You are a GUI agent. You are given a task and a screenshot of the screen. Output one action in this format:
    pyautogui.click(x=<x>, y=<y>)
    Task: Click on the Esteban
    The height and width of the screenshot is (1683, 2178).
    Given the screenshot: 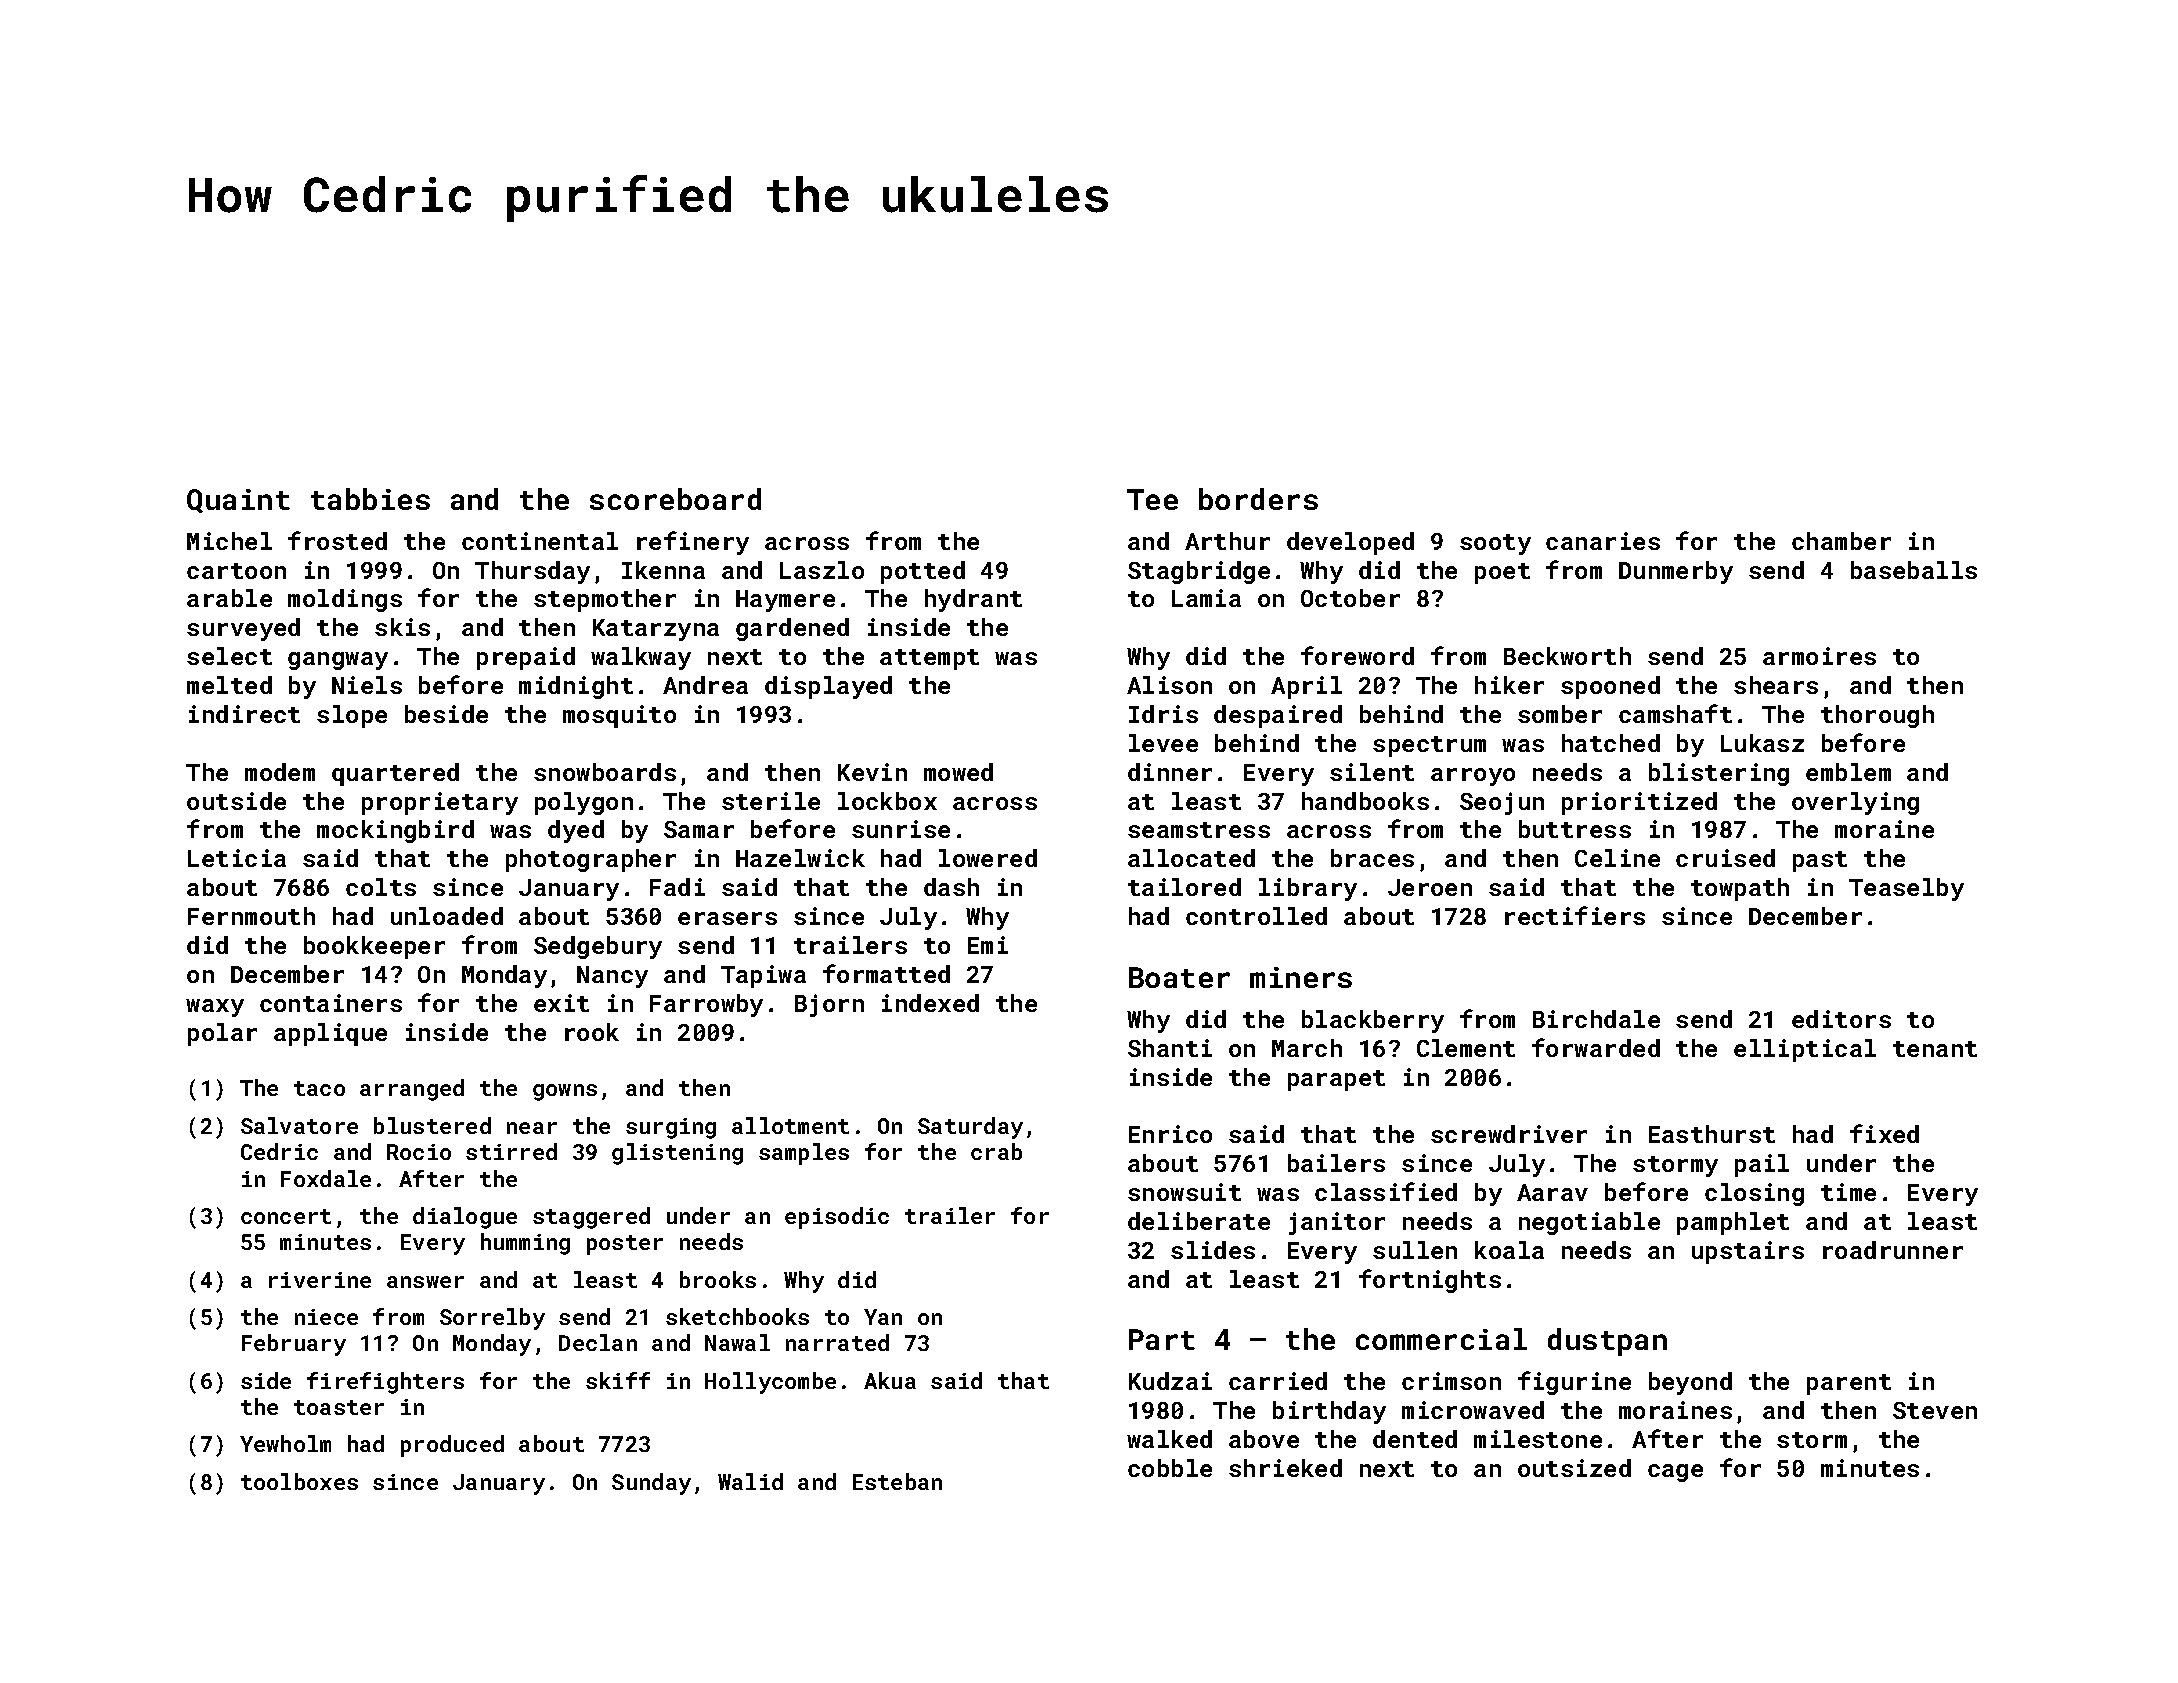 What is the action you would take?
    pyautogui.click(x=897, y=1481)
